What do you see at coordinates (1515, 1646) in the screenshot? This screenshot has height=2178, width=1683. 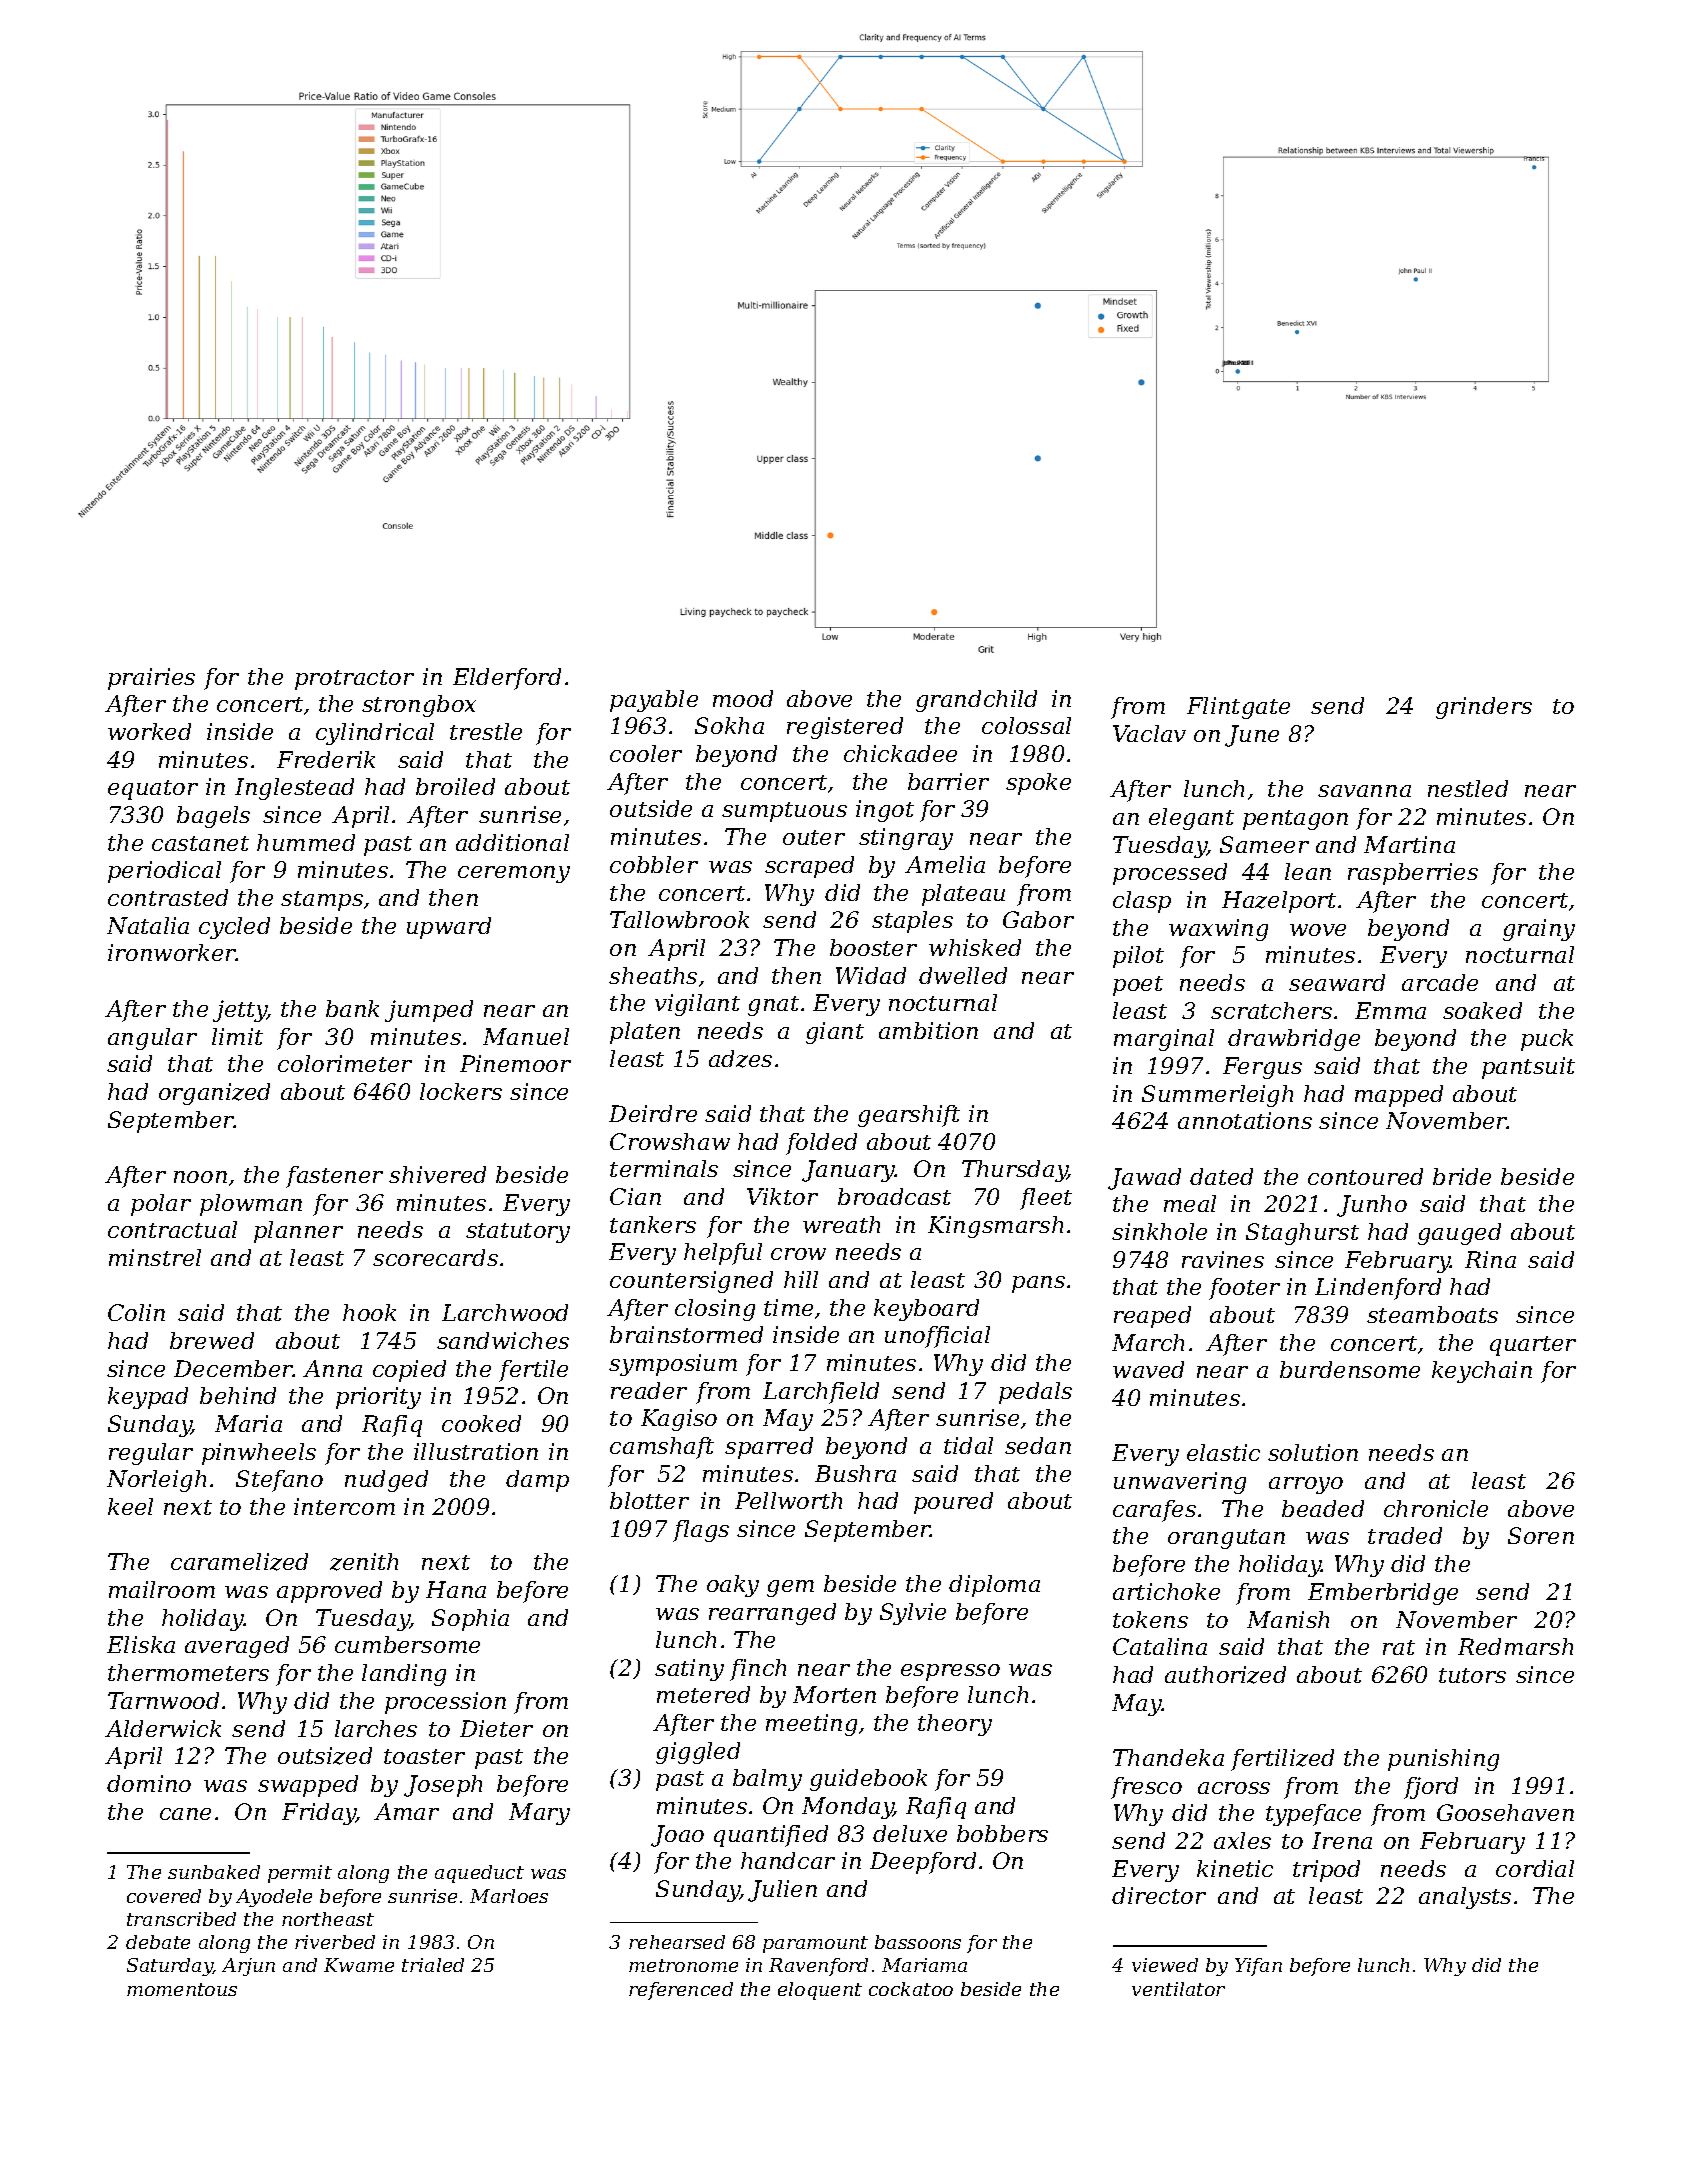 I see `Redmarsh` at bounding box center [1515, 1646].
